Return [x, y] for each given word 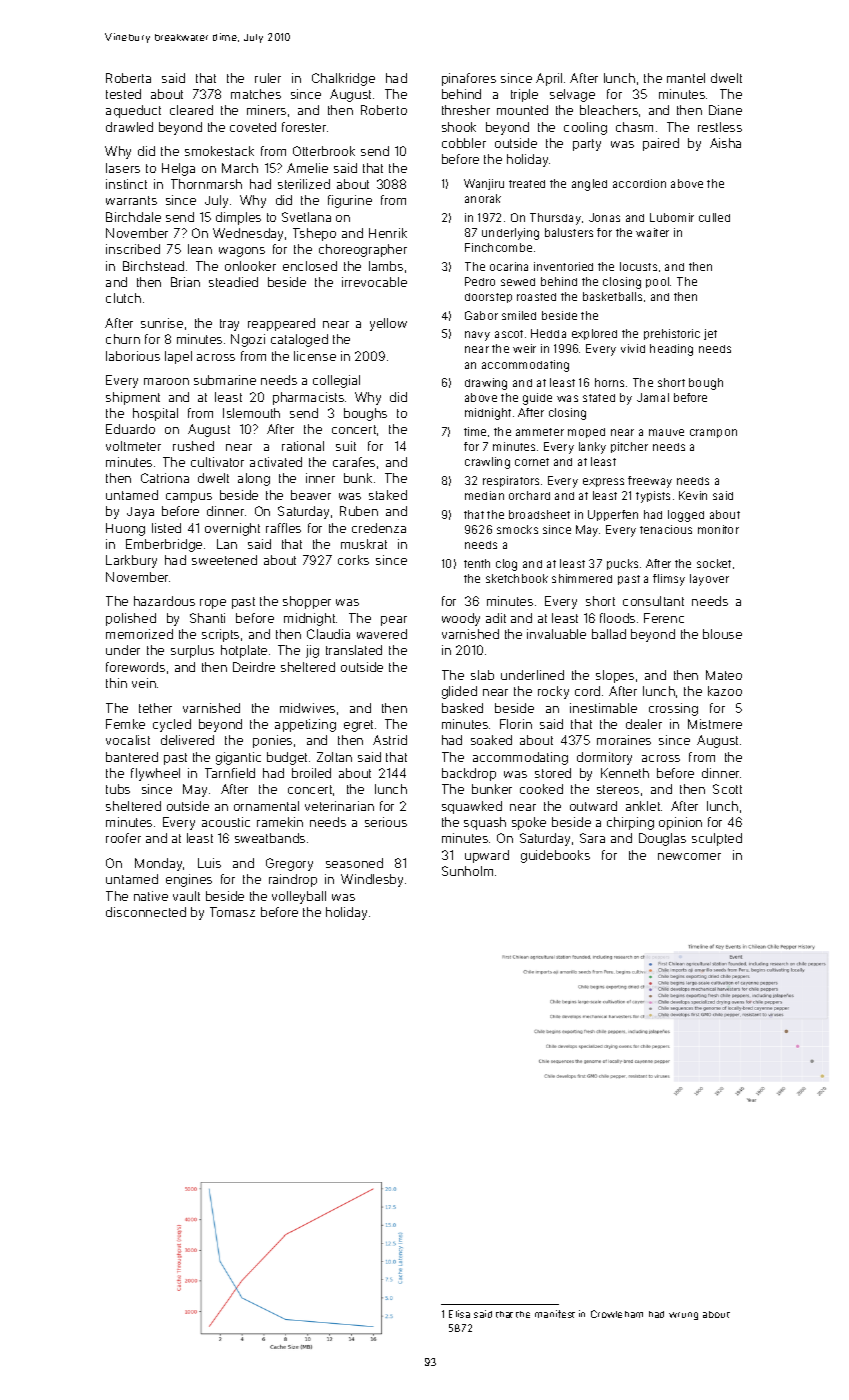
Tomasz [232, 912]
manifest [555, 1314]
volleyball [299, 897]
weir [524, 348]
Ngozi [248, 340]
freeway [650, 482]
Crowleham [617, 1314]
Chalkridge [343, 79]
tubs [118, 789]
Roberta [128, 78]
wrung [683, 1316]
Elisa [459, 1314]
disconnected [146, 912]
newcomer [689, 856]
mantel [686, 78]
